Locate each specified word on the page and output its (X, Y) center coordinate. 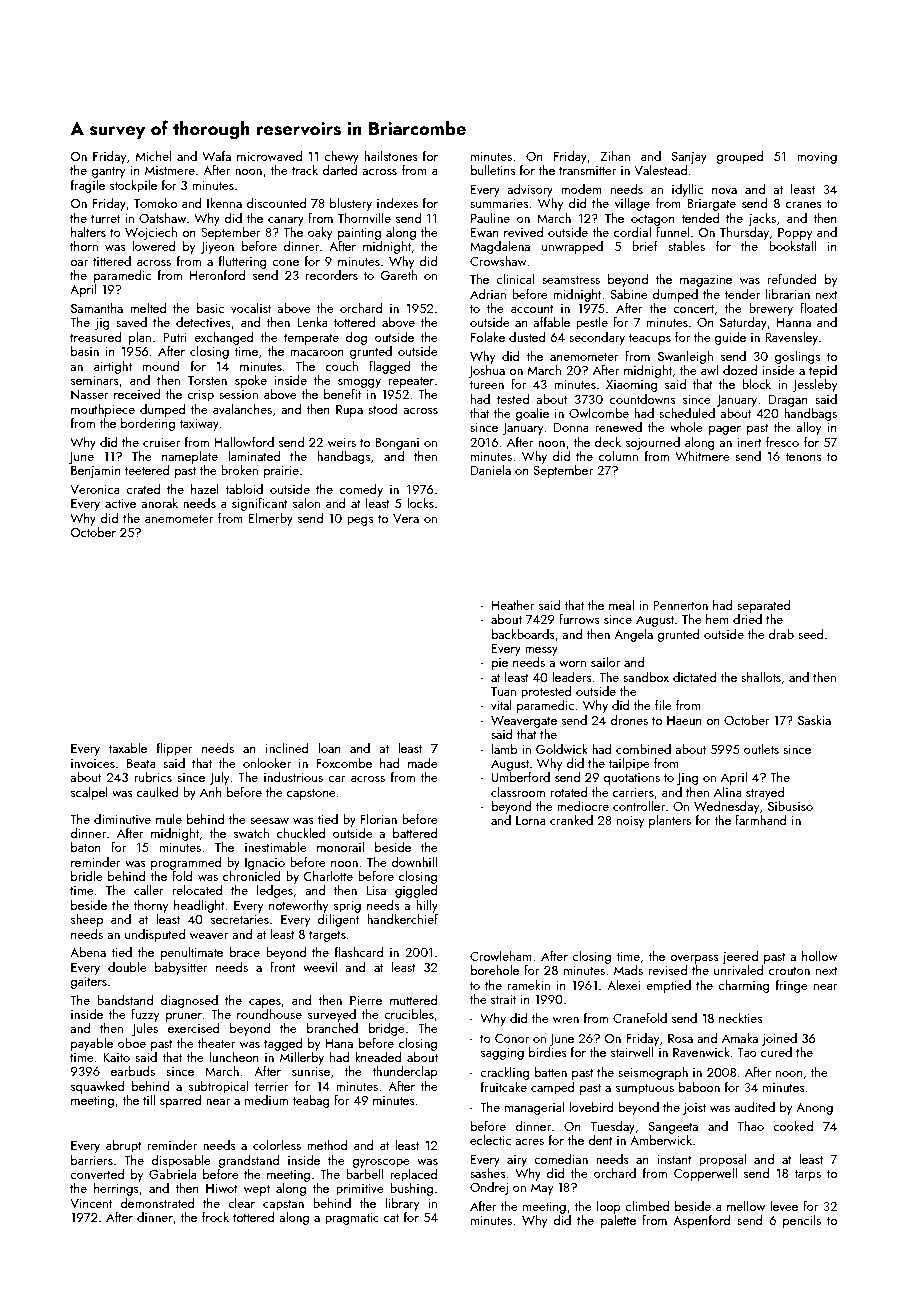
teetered (147, 470)
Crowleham (501, 956)
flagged (390, 367)
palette (618, 1221)
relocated (198, 890)
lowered (154, 246)
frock (215, 1217)
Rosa (680, 1038)
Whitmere (702, 456)
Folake (488, 337)
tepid (823, 371)
